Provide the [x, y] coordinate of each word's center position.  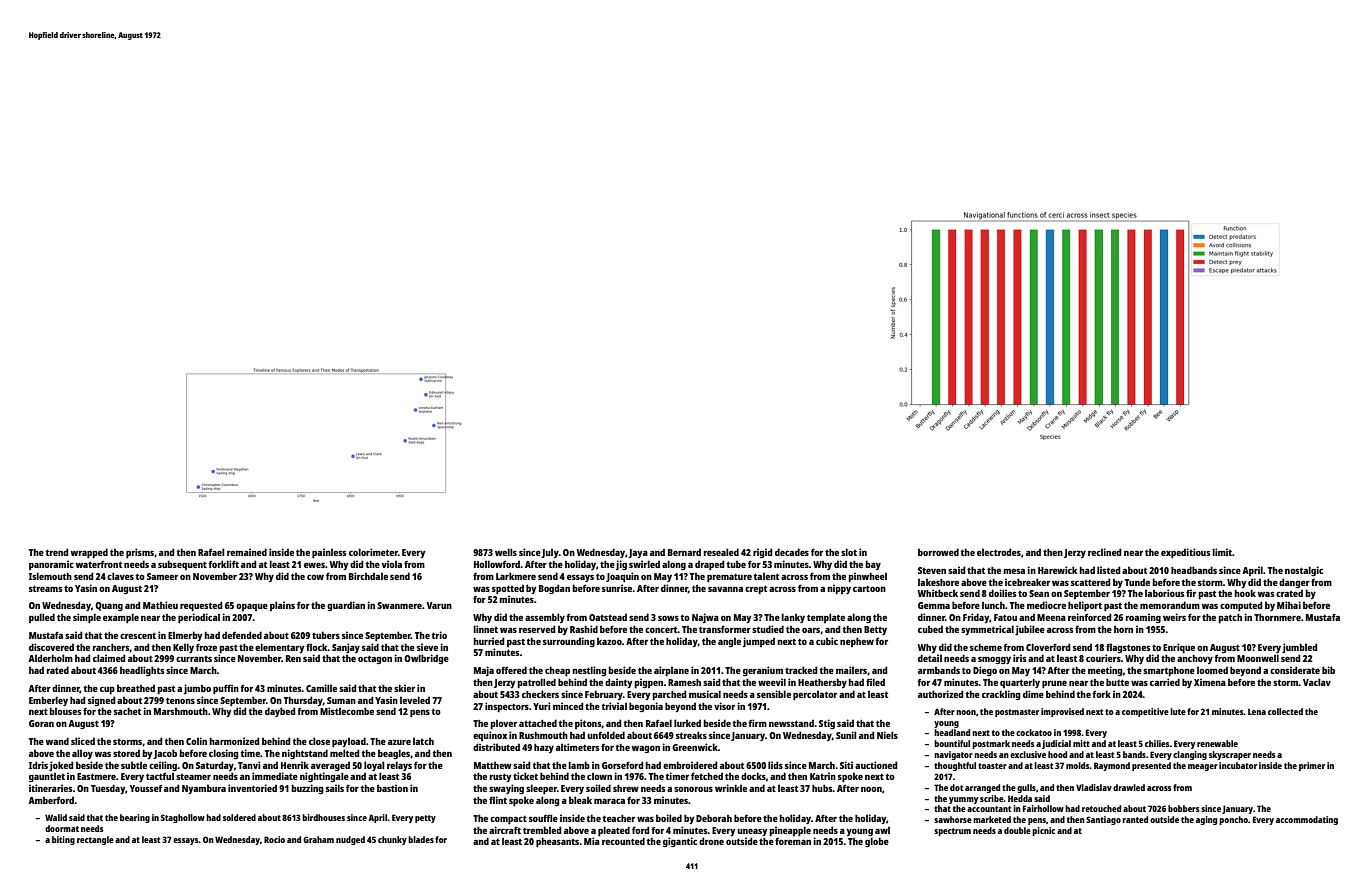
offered [511, 670]
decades [792, 552]
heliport [1085, 606]
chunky [392, 840]
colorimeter [373, 552]
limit [1222, 552]
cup [107, 690]
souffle [543, 818]
